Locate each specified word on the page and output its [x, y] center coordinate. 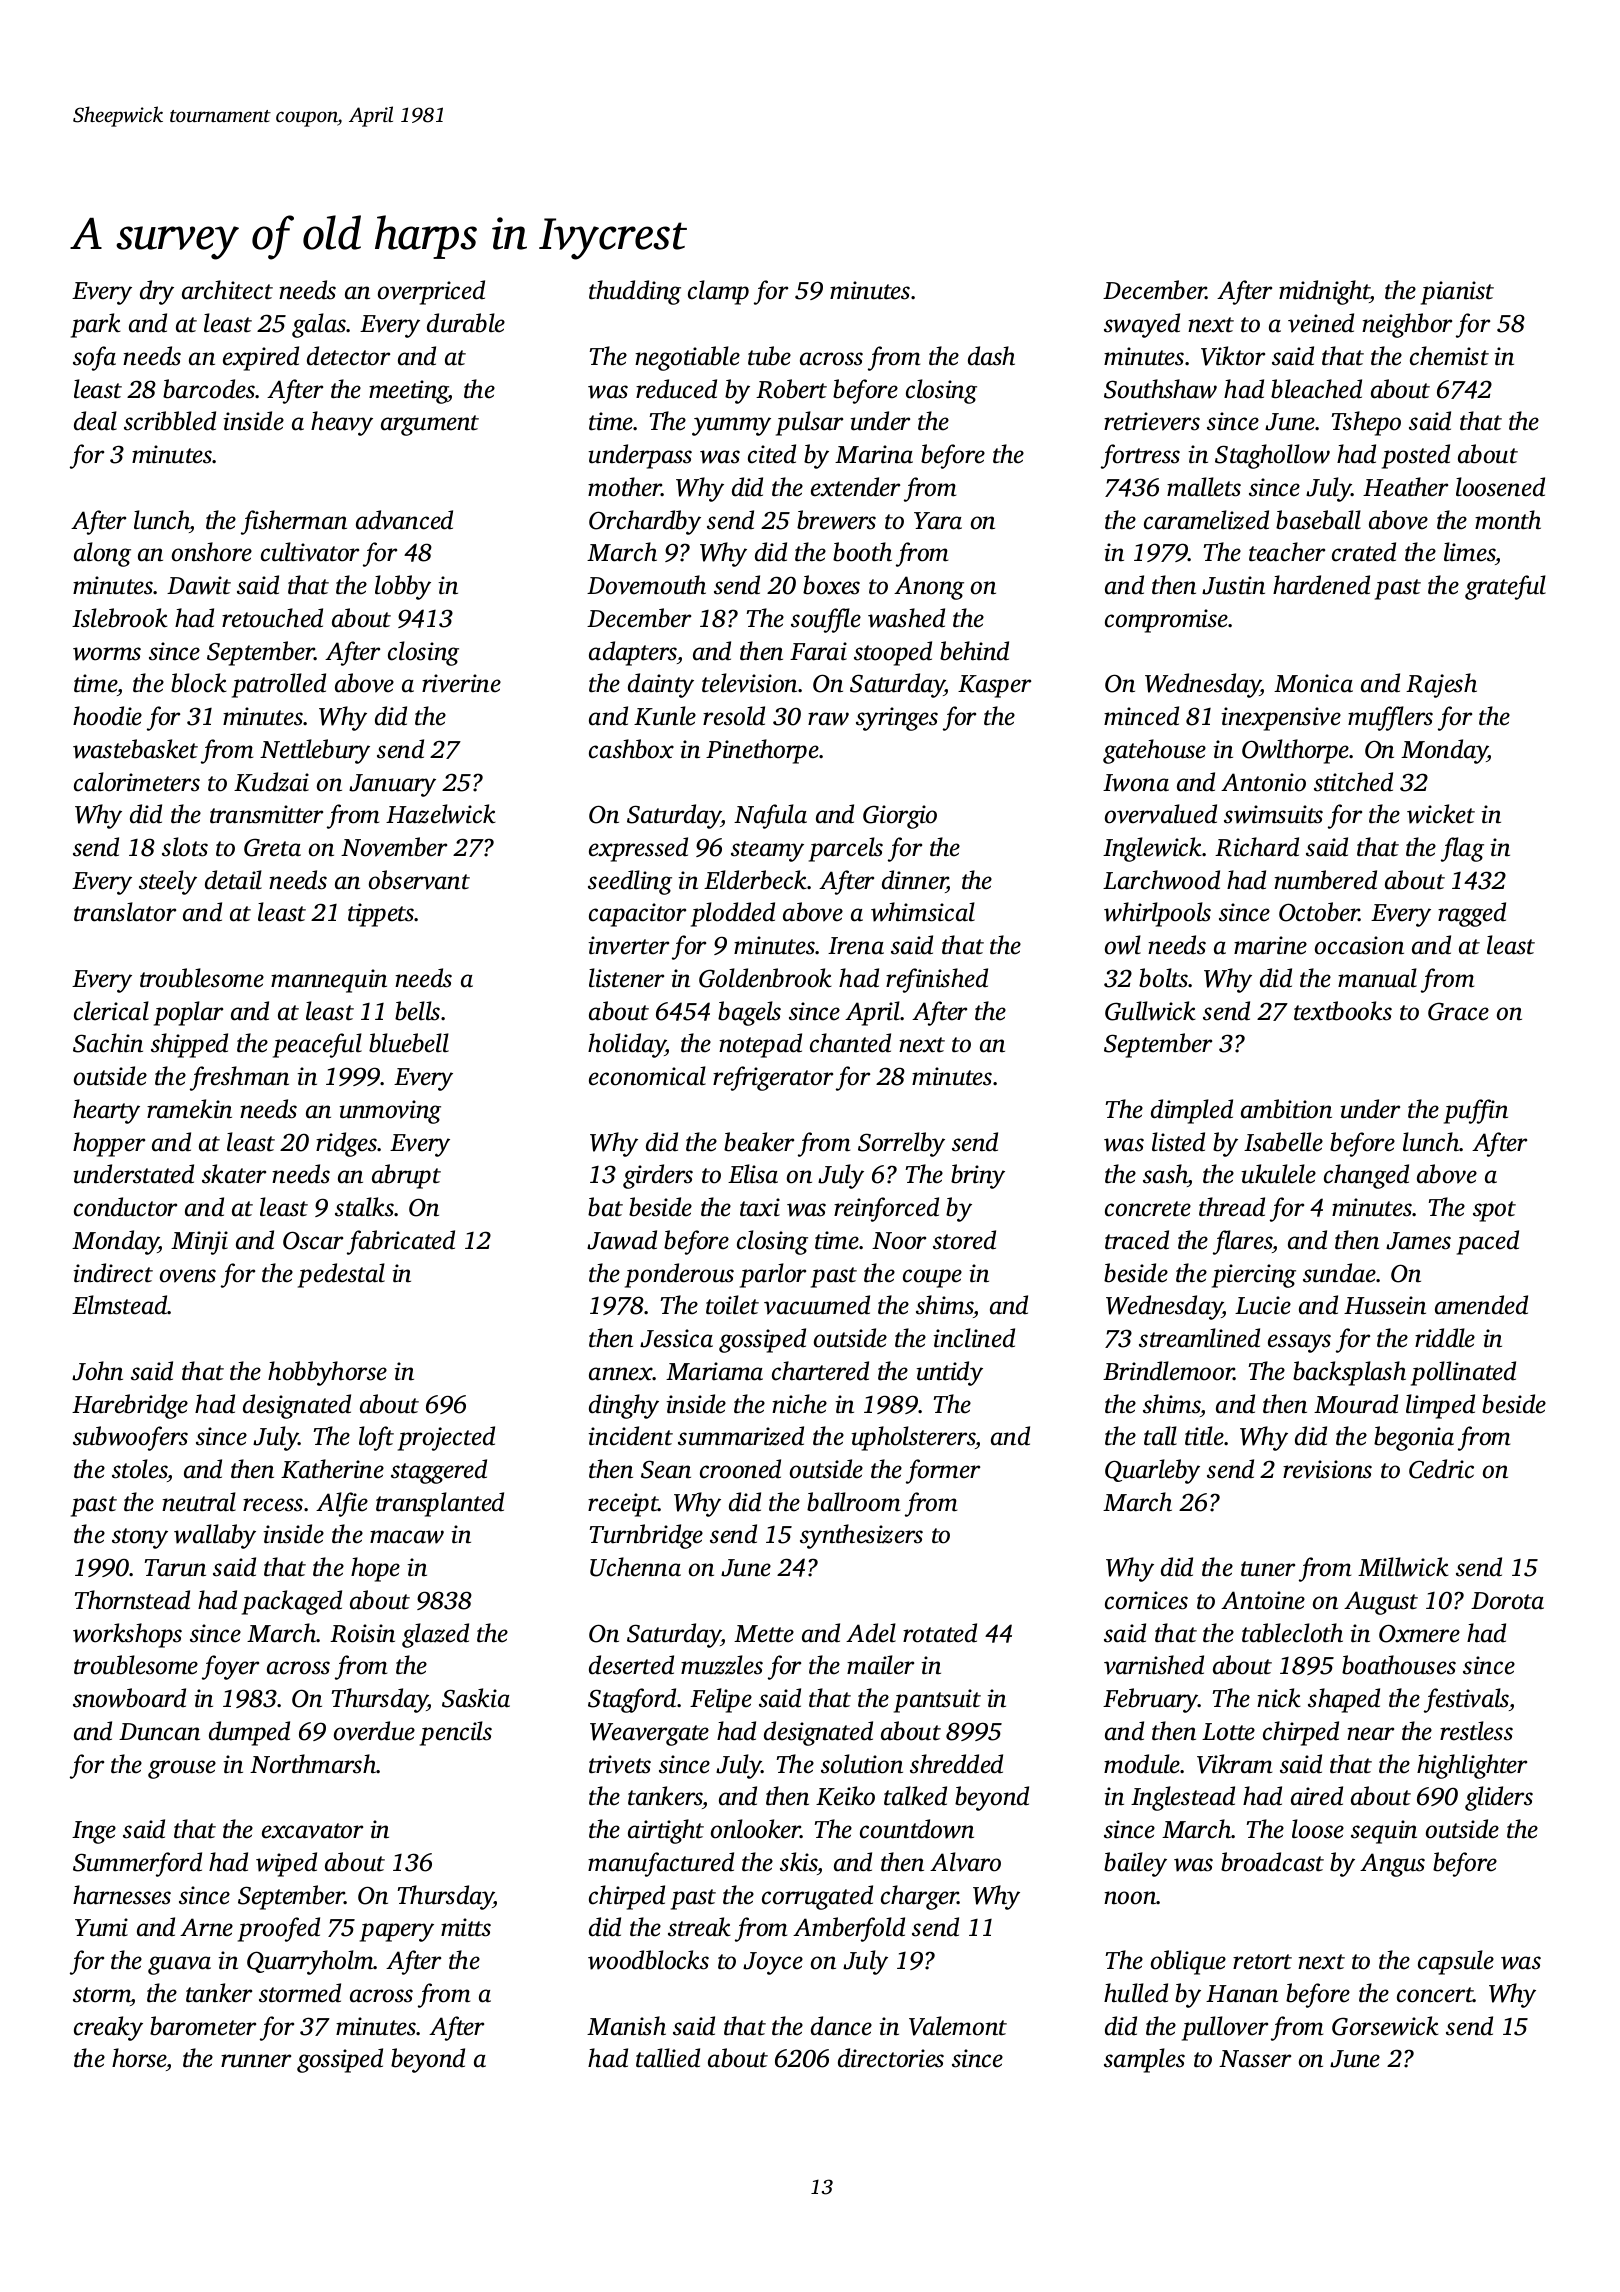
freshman [239, 1078]
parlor [773, 1275]
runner [256, 2061]
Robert [791, 389]
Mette [764, 1634]
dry [157, 292]
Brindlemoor [1168, 1371]
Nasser [1255, 2059]
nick [1279, 1698]
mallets [1204, 487]
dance [841, 2026]
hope [375, 1569]
